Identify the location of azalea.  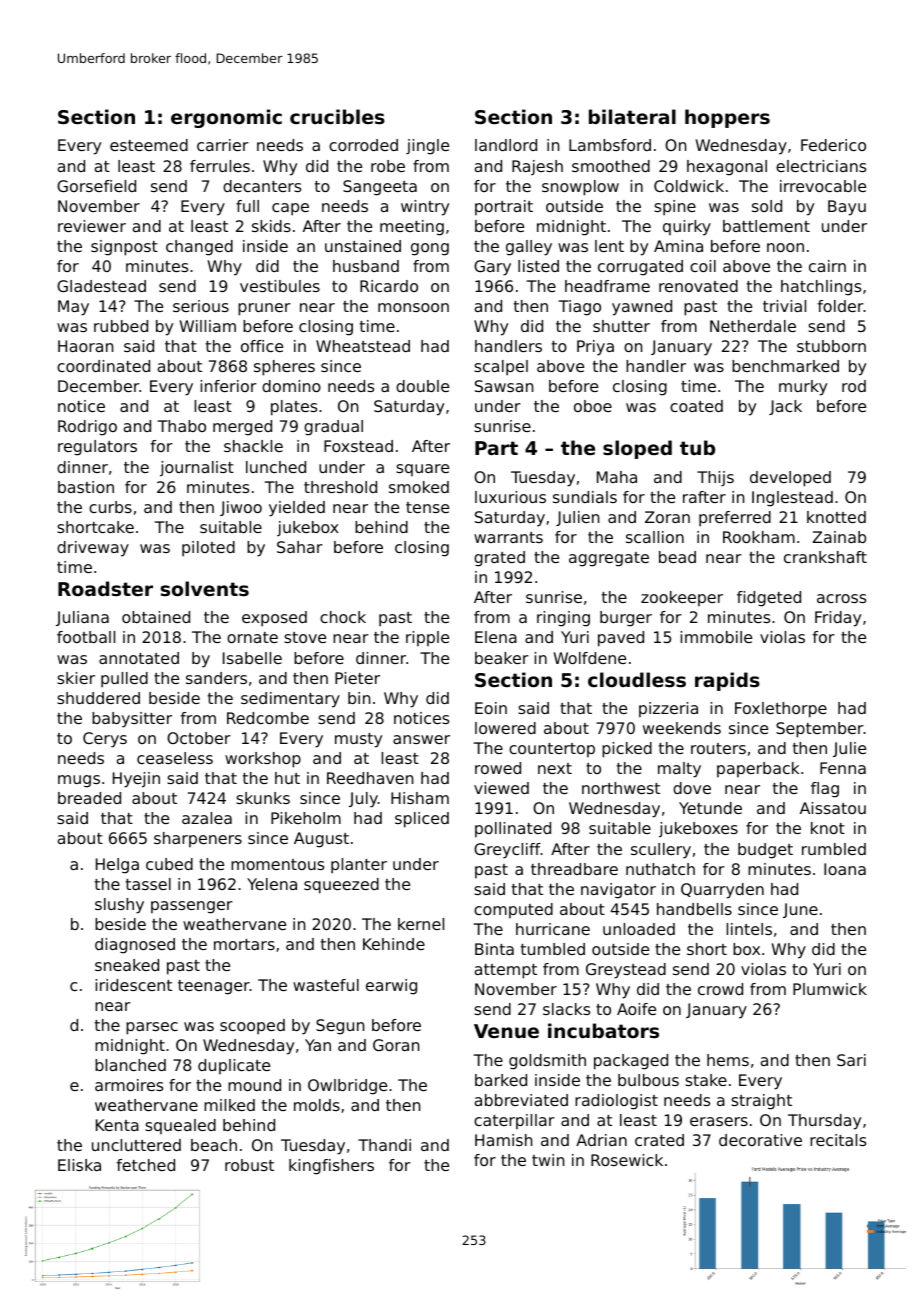
(207, 818).
